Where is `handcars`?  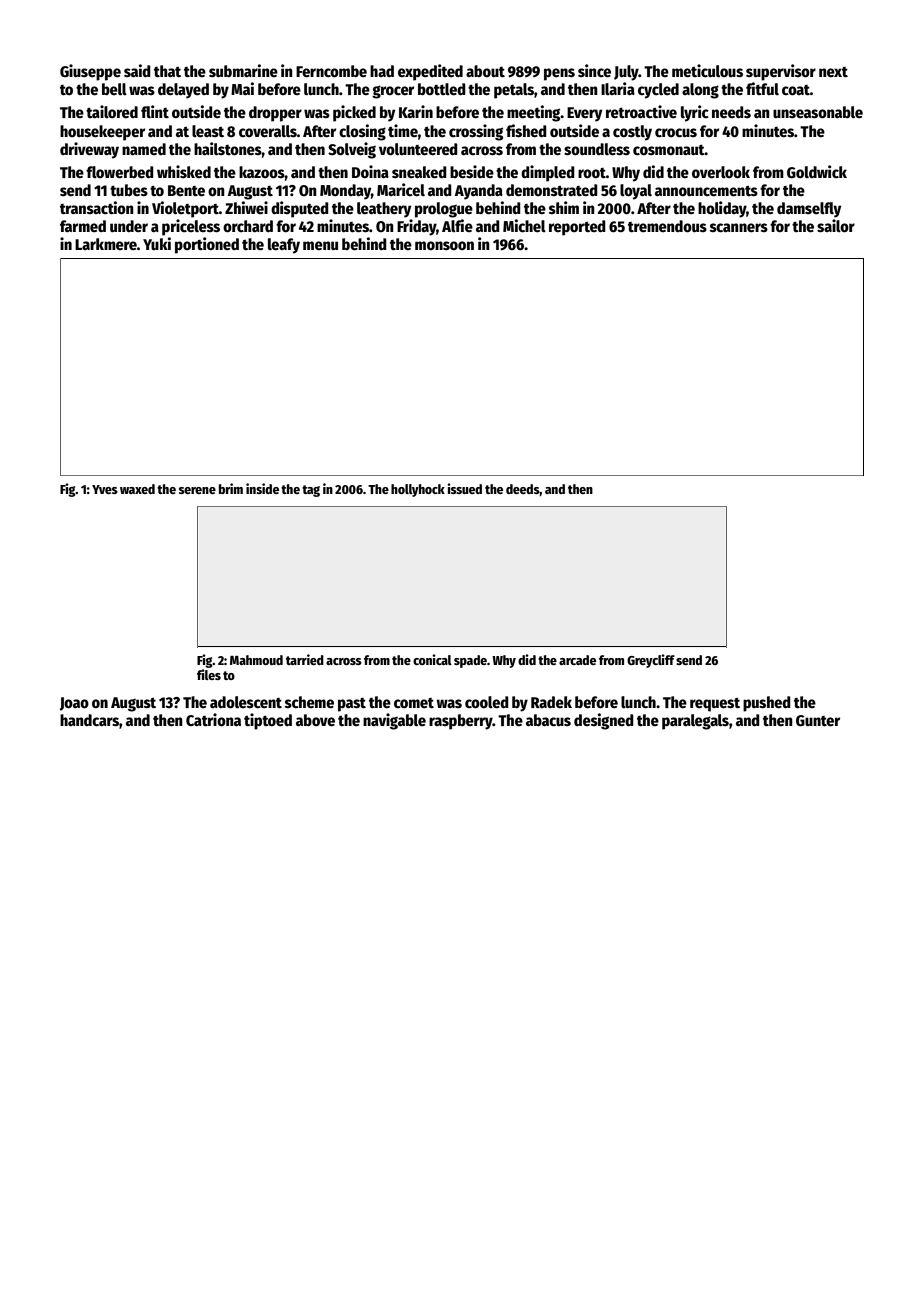
handcars is located at coordinates (89, 720).
